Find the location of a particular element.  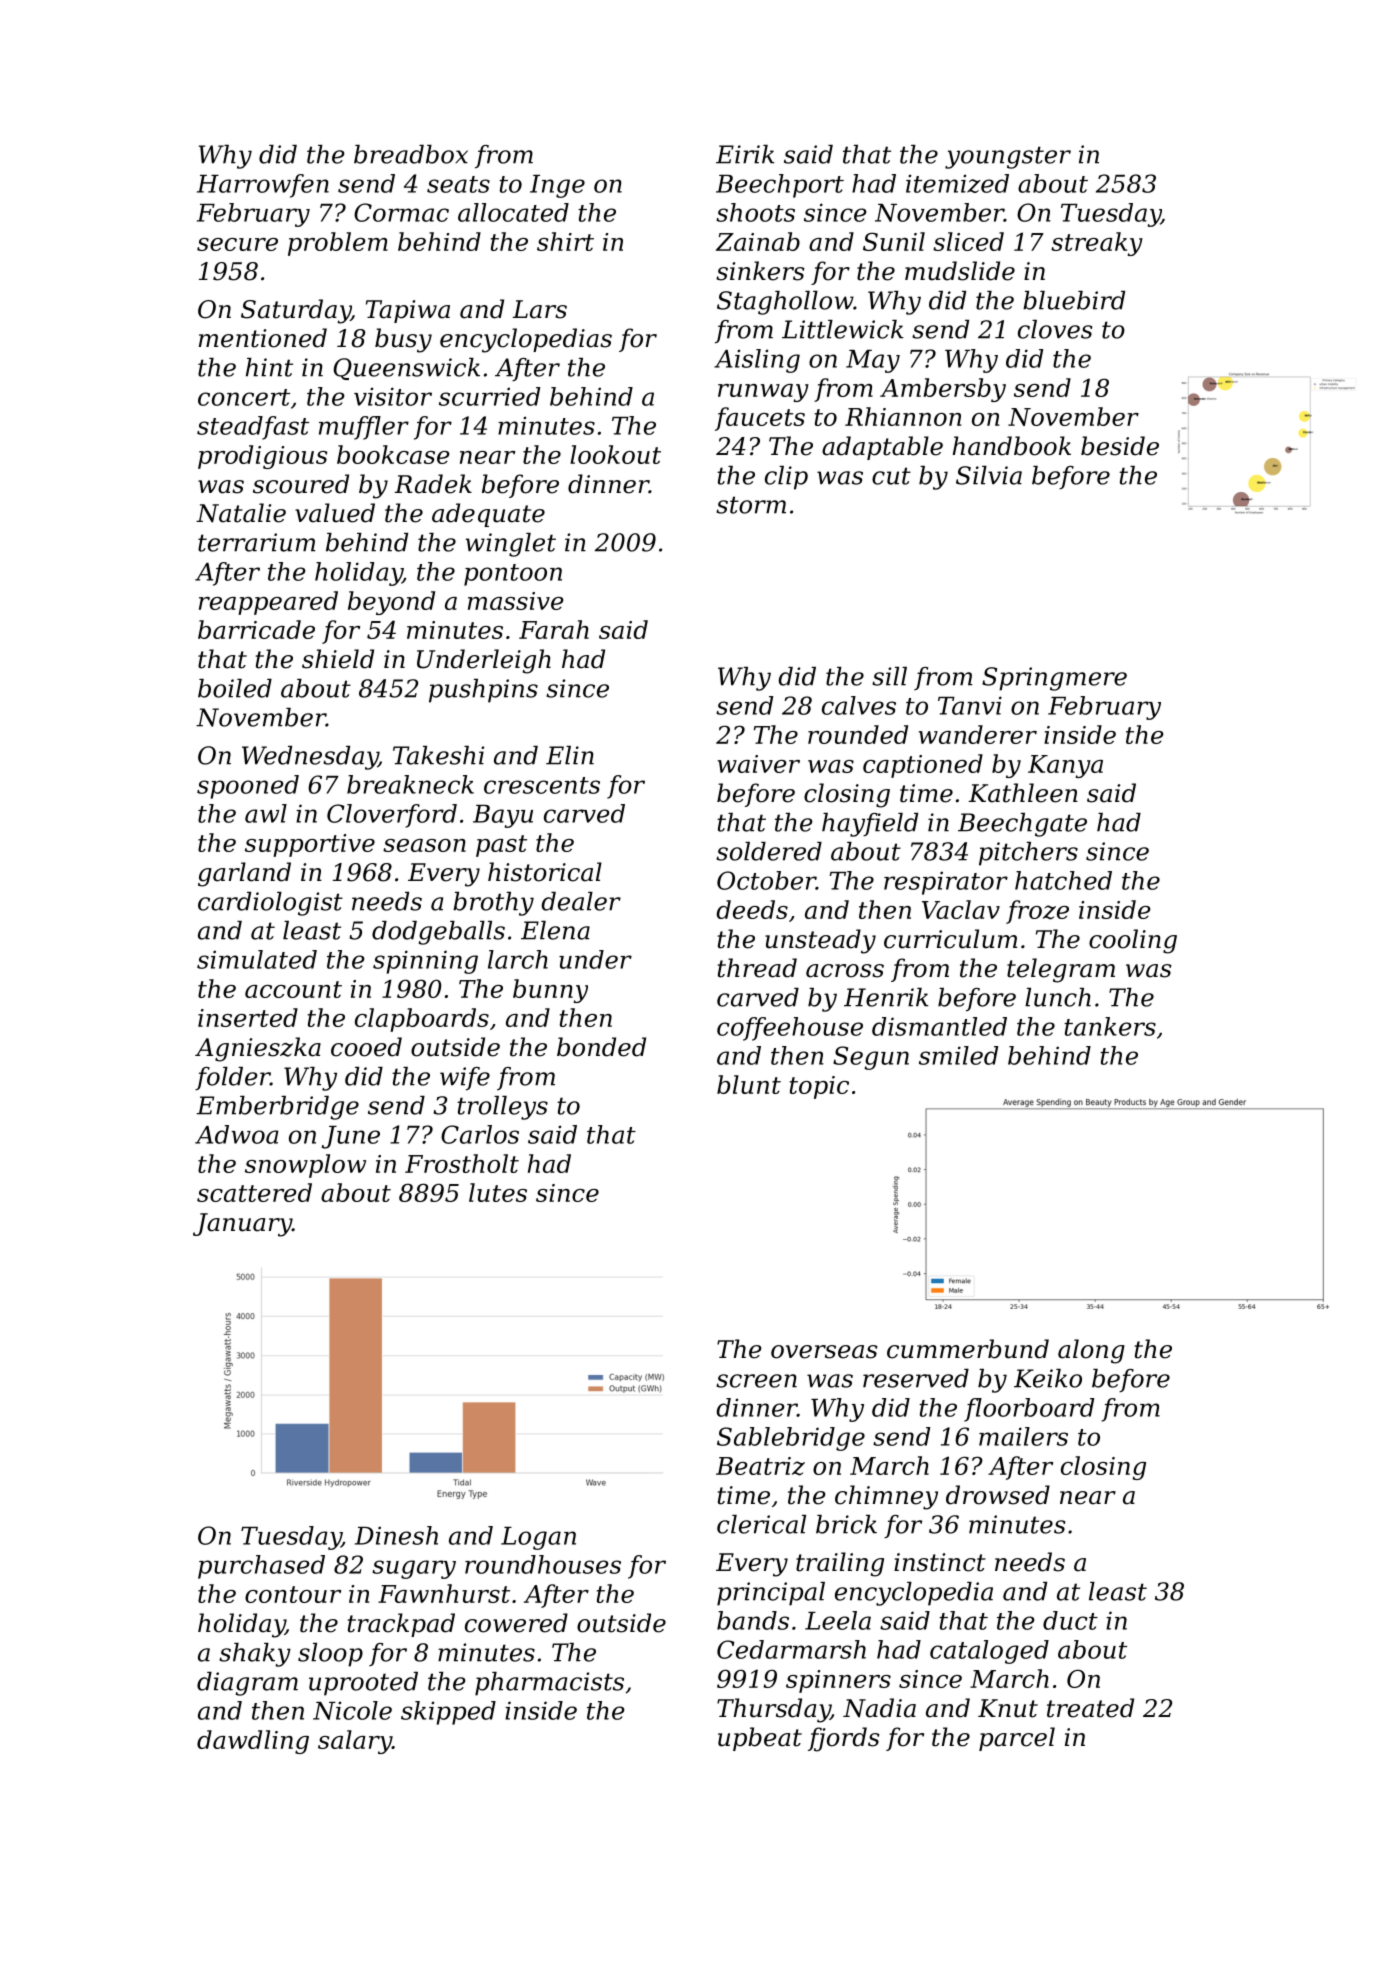

upbeat is located at coordinates (760, 1739).
